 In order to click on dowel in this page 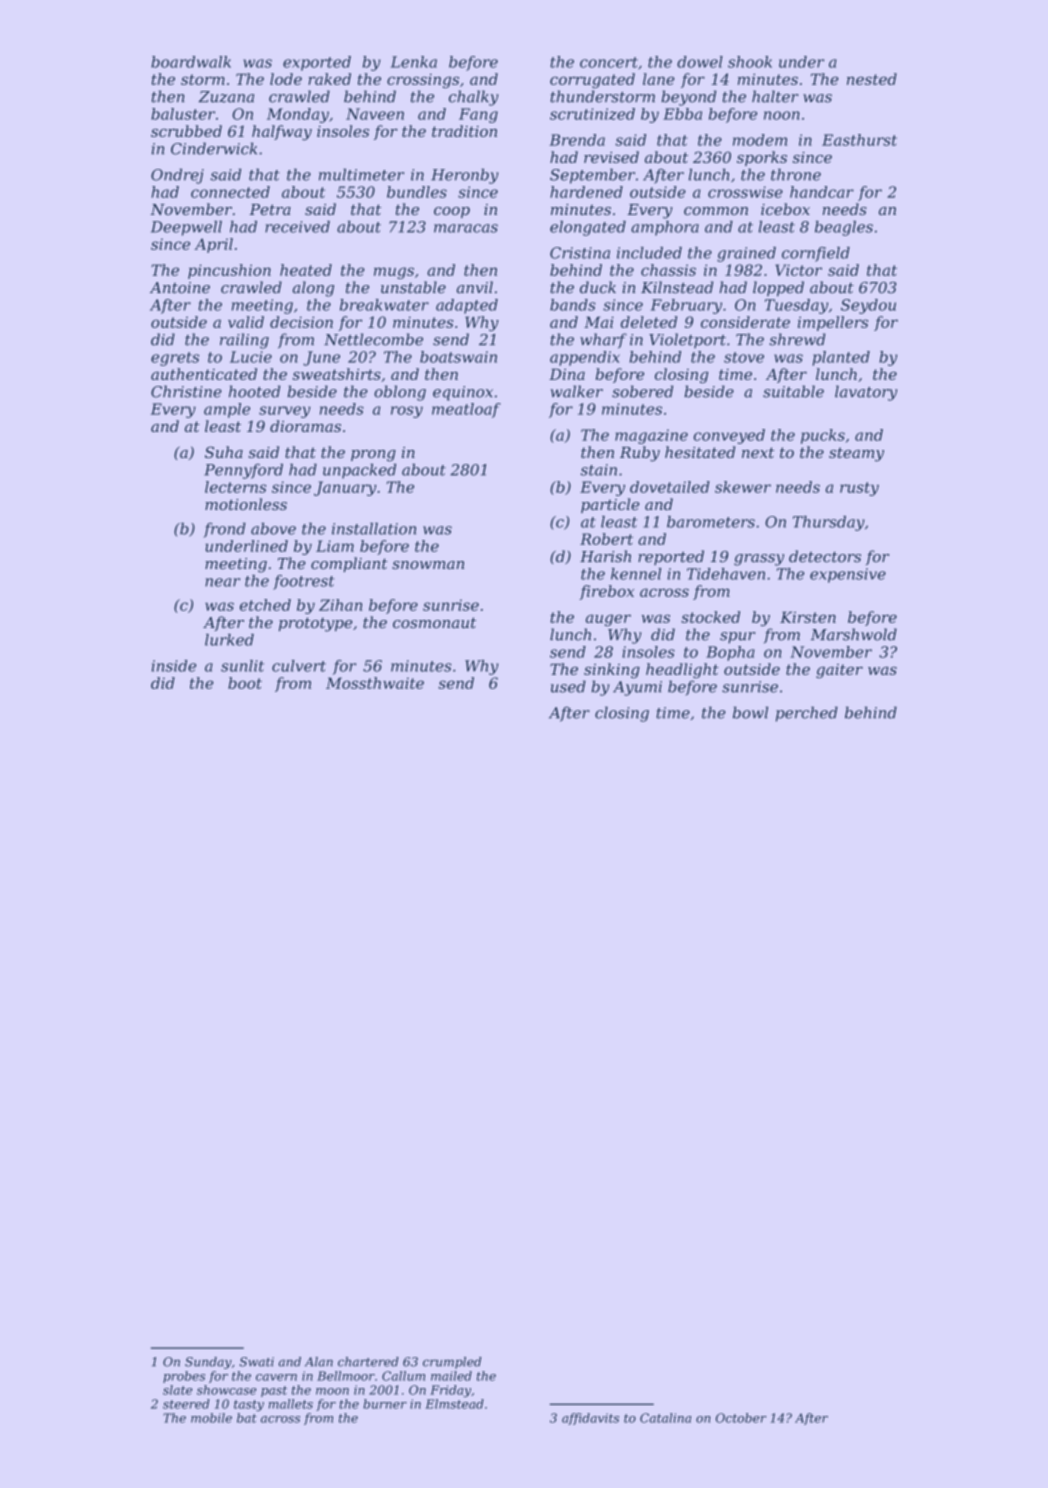, I will do `click(700, 62)`.
